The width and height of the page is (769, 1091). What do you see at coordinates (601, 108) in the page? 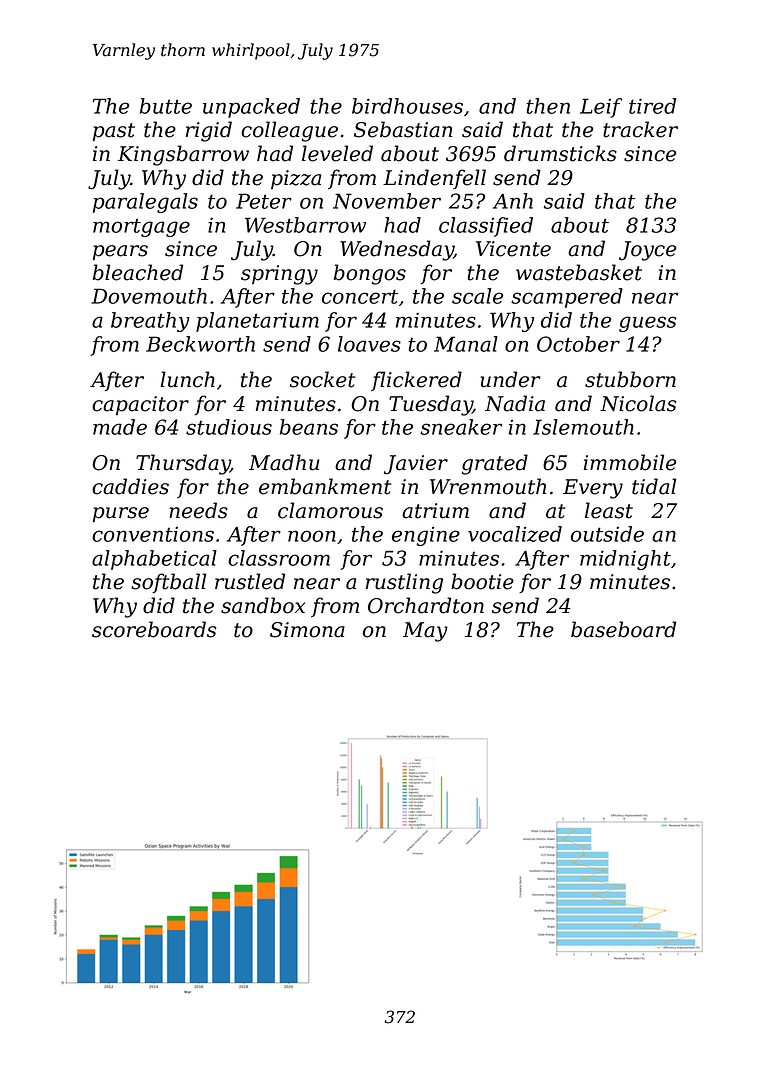
I see `Leif` at bounding box center [601, 108].
